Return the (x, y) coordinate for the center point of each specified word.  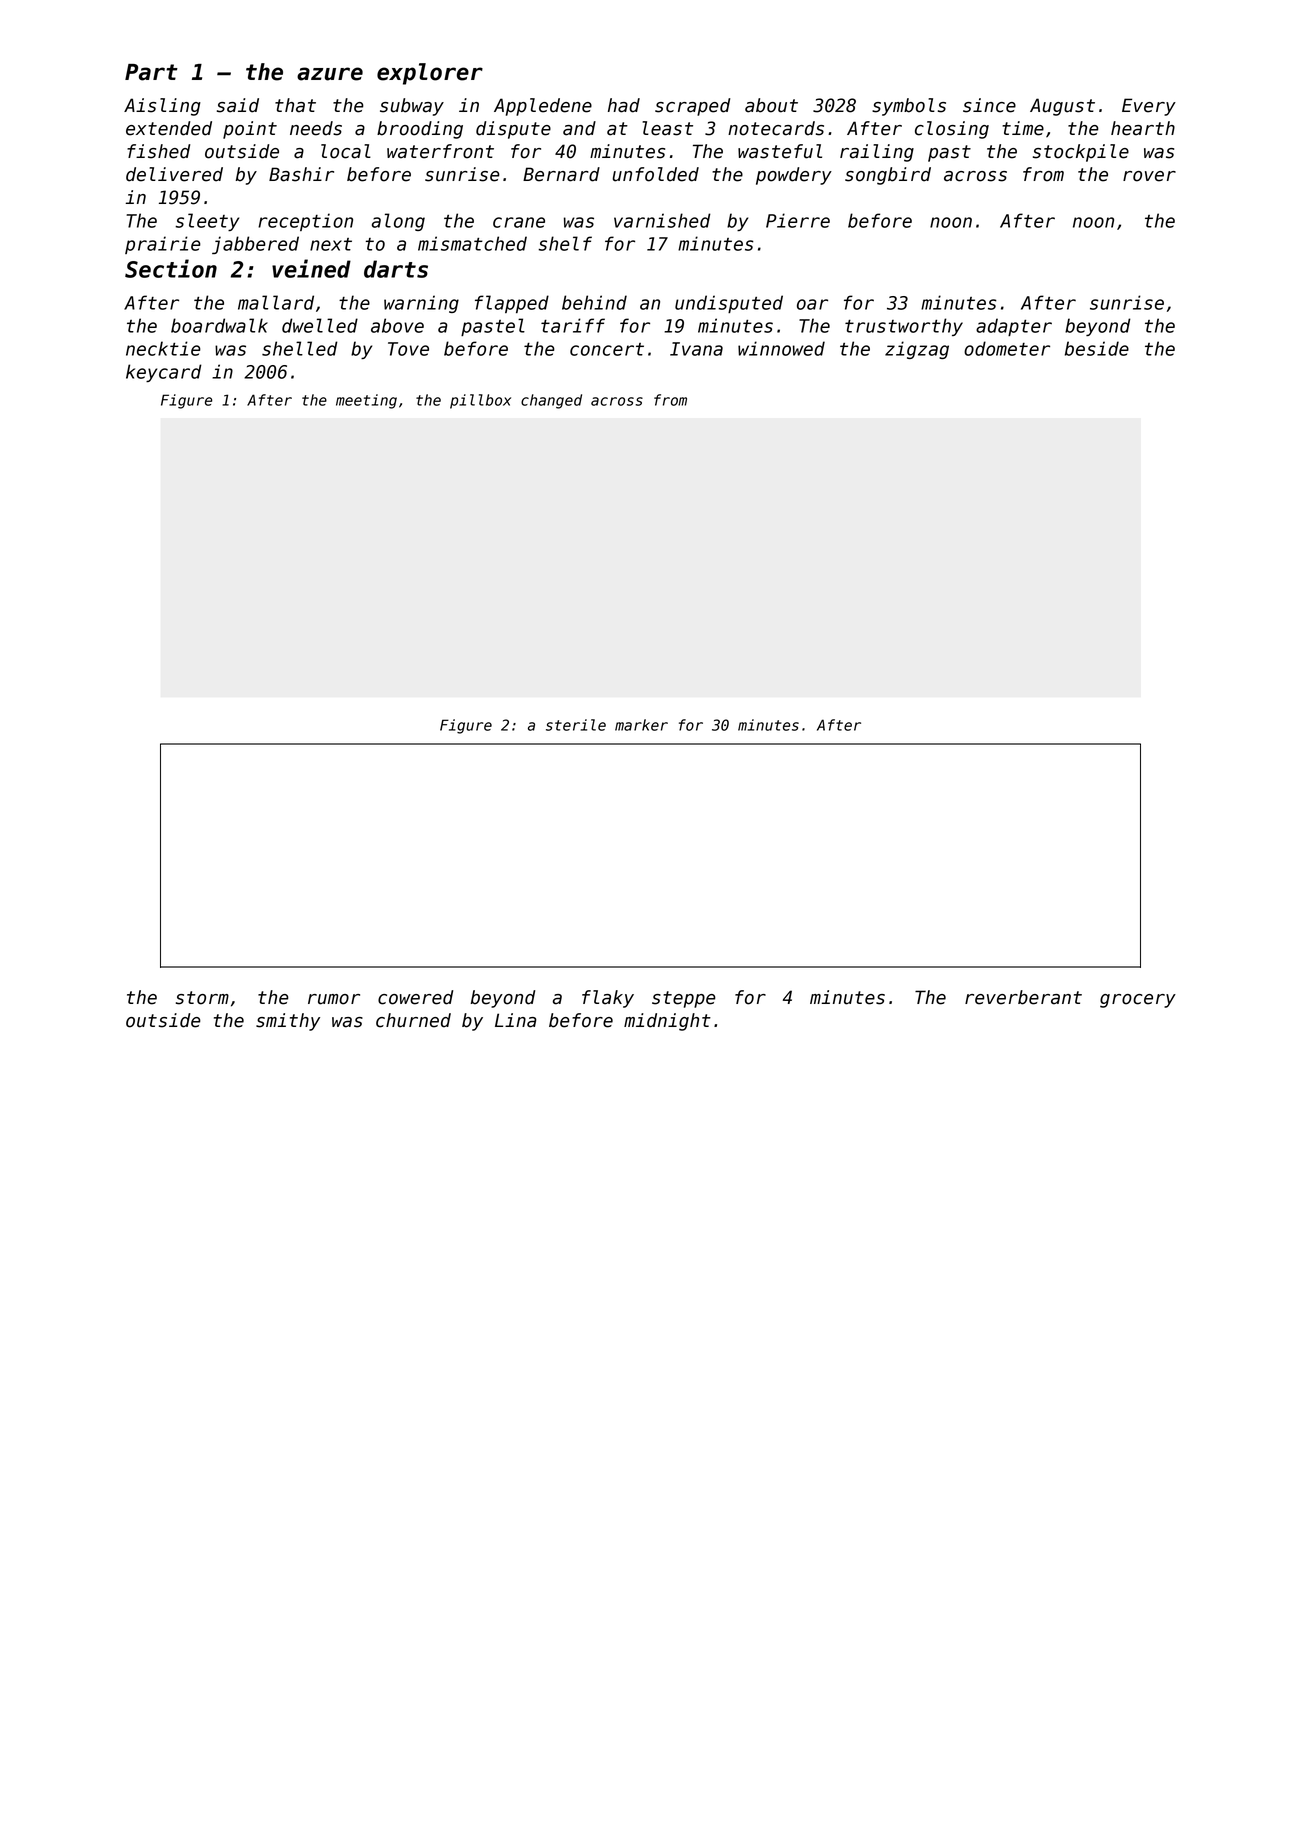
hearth (1143, 128)
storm (202, 998)
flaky (608, 999)
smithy (288, 1022)
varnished (662, 220)
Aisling (162, 107)
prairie (163, 245)
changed (551, 401)
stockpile (1081, 153)
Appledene (543, 107)
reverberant (1023, 997)
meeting (366, 401)
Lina (516, 1020)
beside (1097, 348)
